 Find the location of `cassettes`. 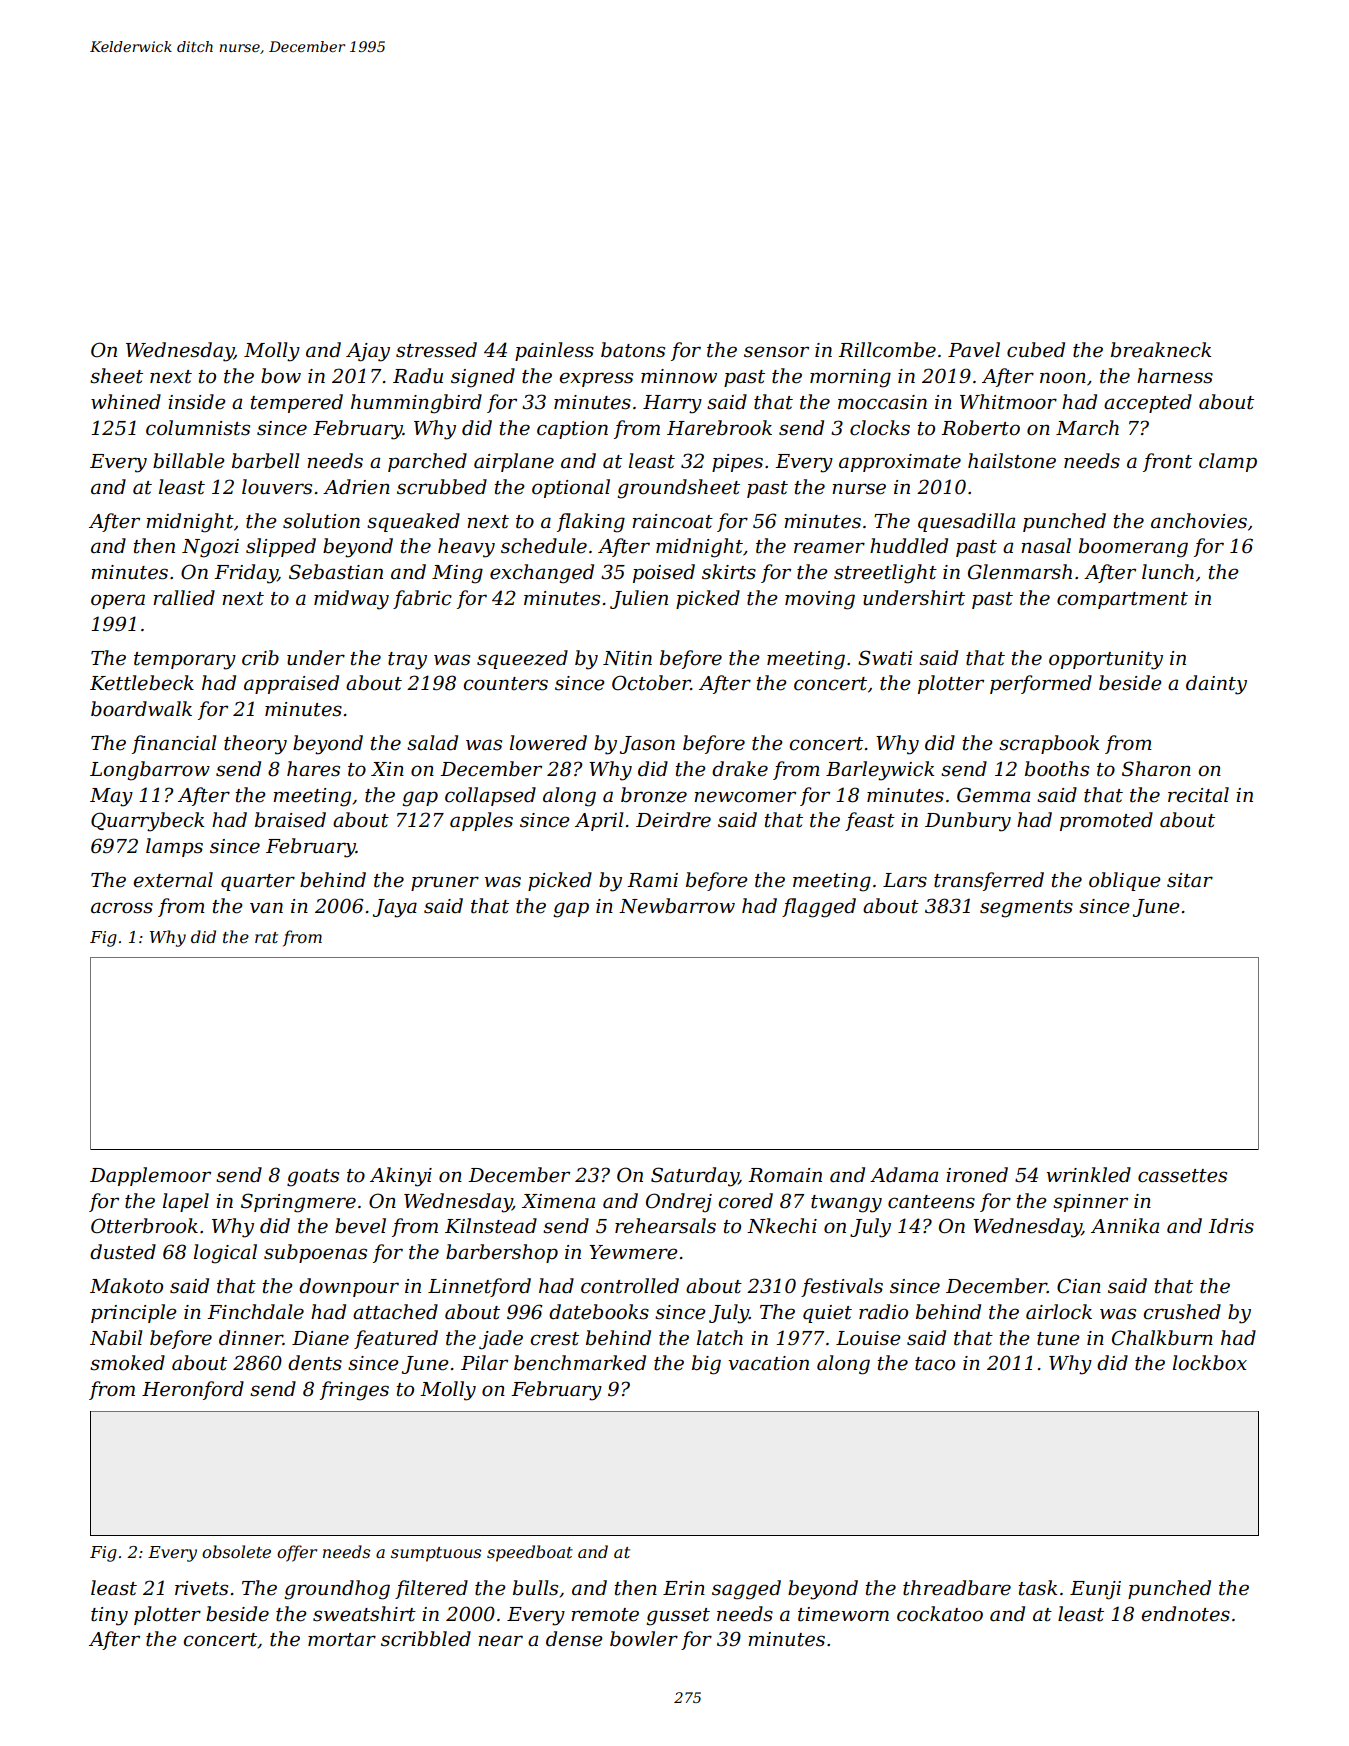

cassettes is located at coordinates (1182, 1176).
